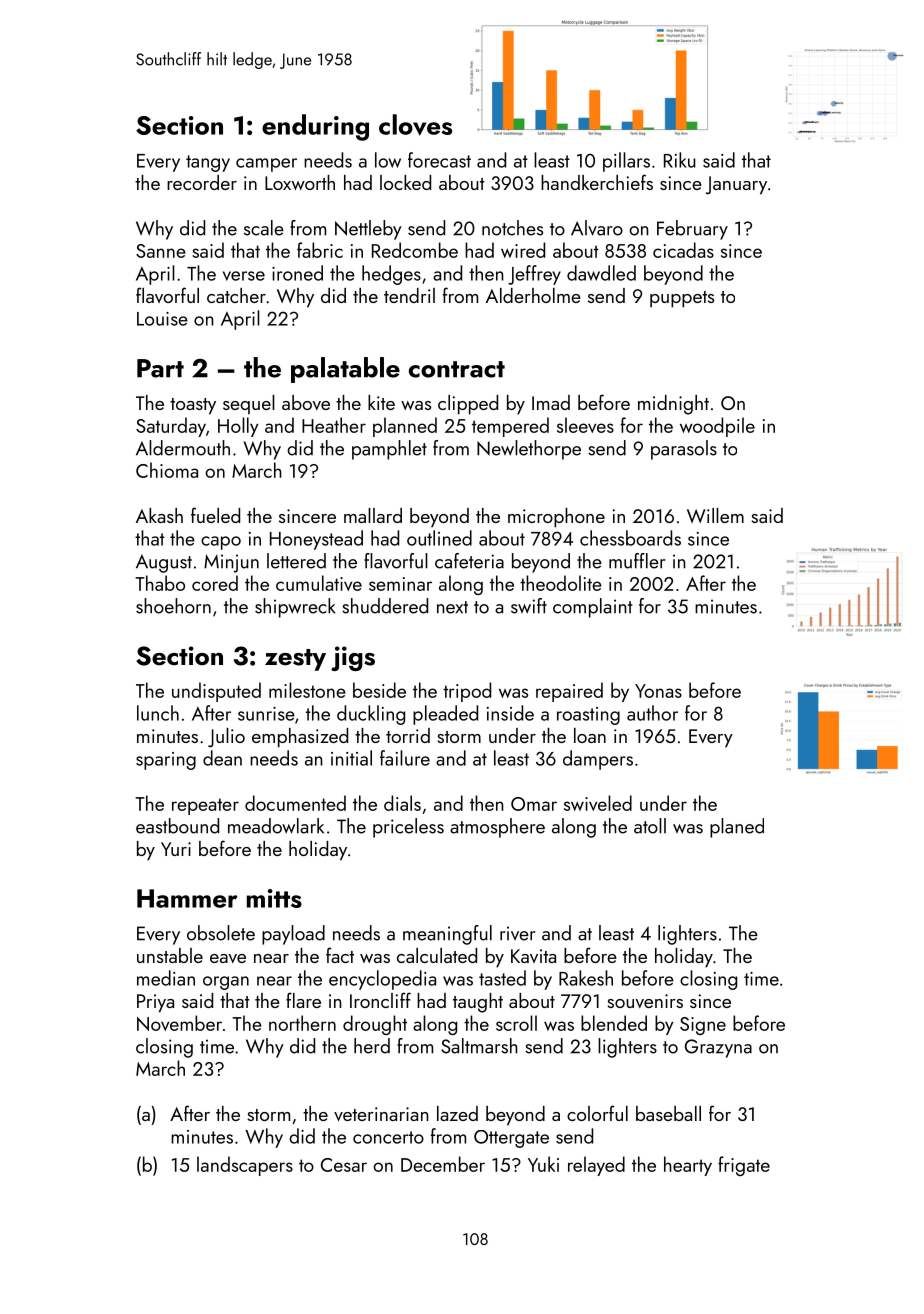  What do you see at coordinates (245, 1166) in the screenshot?
I see `landscapers` at bounding box center [245, 1166].
